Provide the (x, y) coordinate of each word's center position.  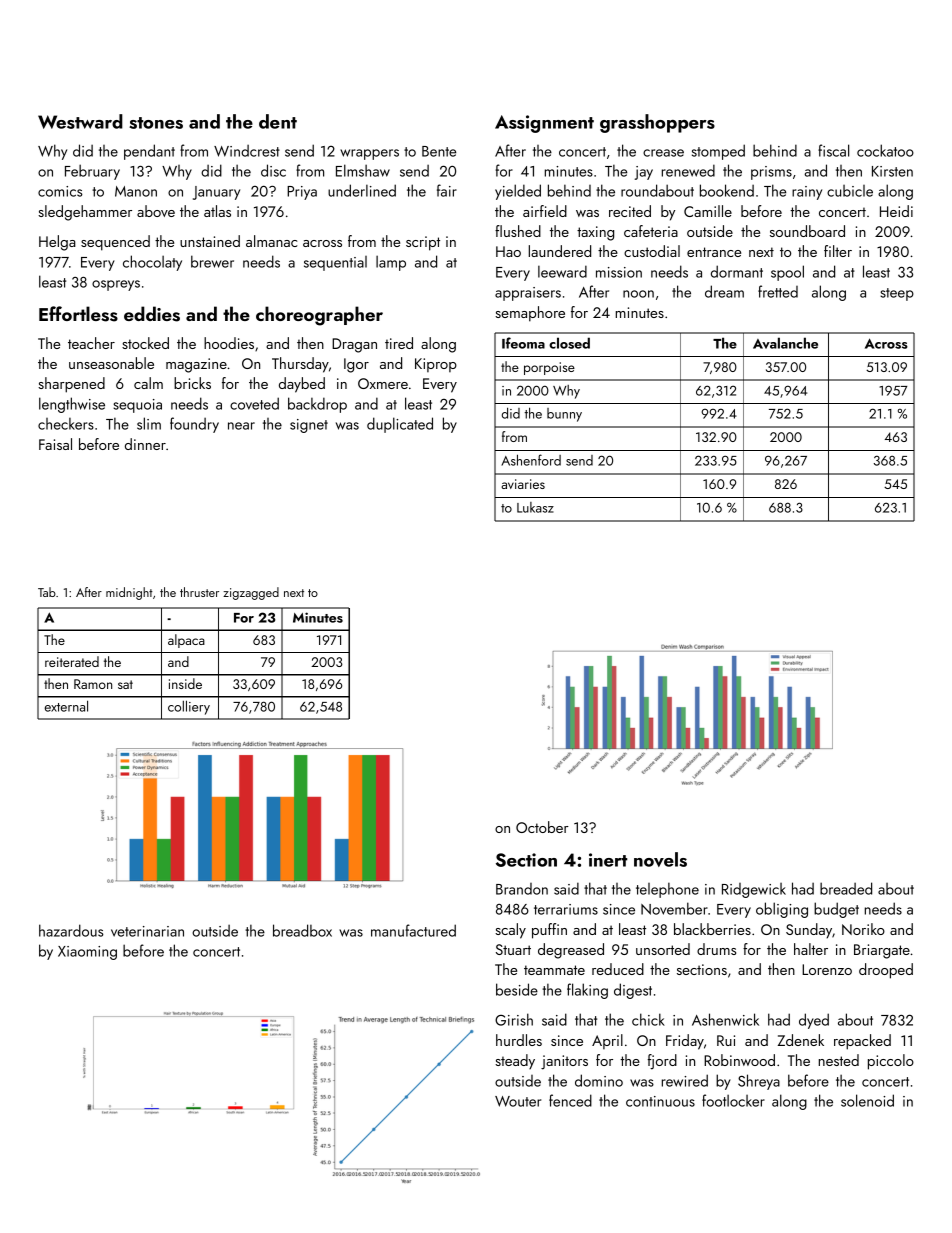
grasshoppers (657, 123)
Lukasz (535, 507)
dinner (145, 444)
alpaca (186, 641)
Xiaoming (87, 953)
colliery (189, 707)
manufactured (413, 930)
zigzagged (251, 593)
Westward (80, 121)
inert (608, 860)
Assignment (544, 124)
